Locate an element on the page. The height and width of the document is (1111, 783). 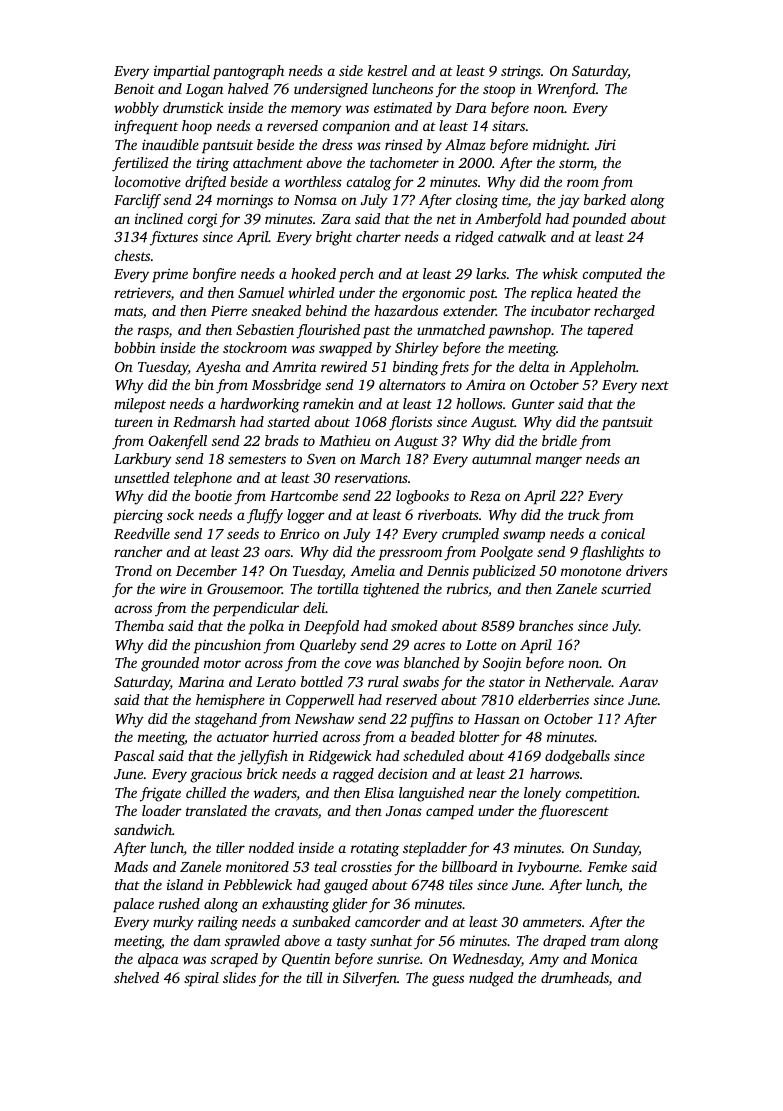
memory is located at coordinates (316, 111).
